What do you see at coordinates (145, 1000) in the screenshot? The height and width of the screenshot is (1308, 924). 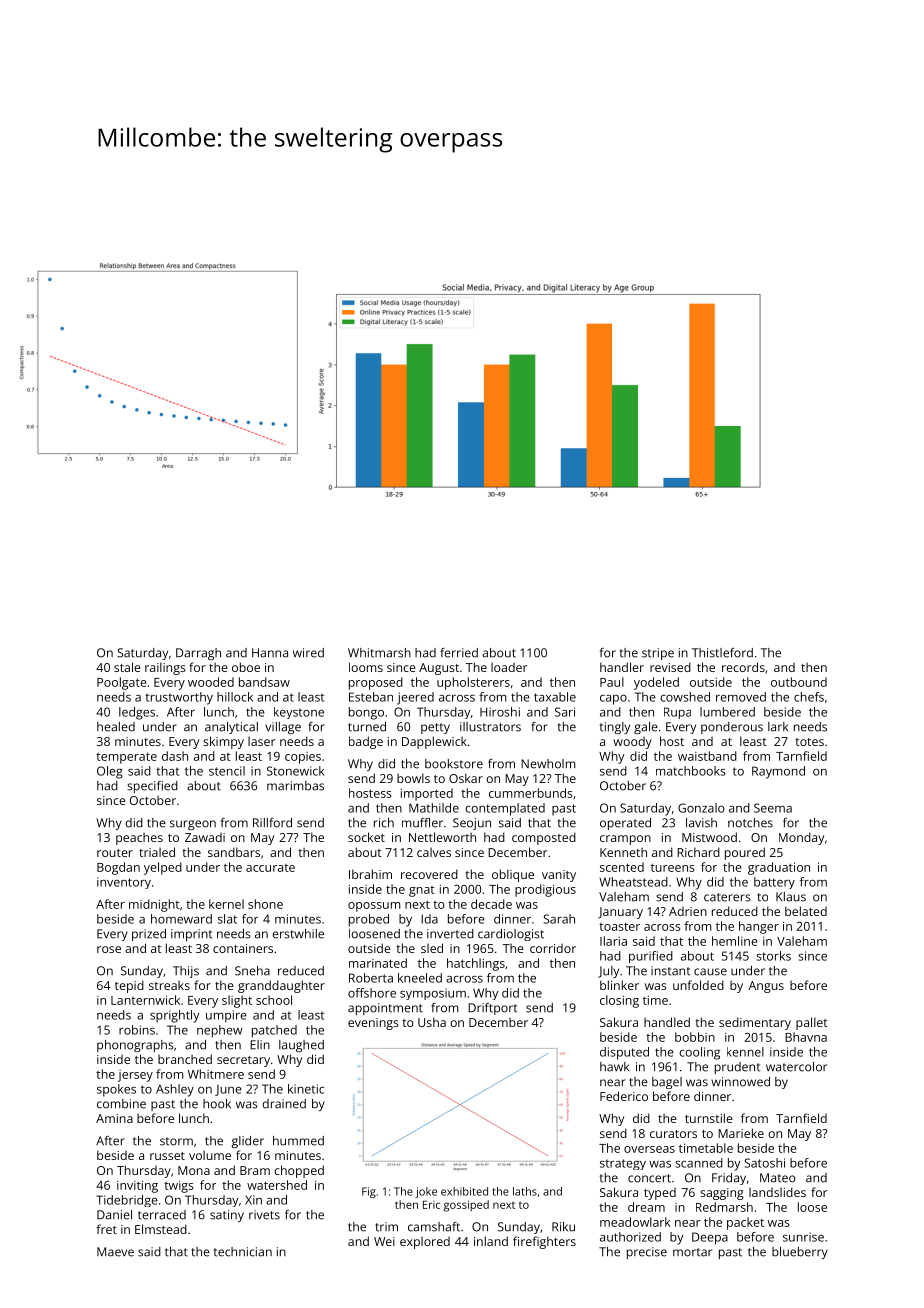 I see `Lanternwick` at bounding box center [145, 1000].
